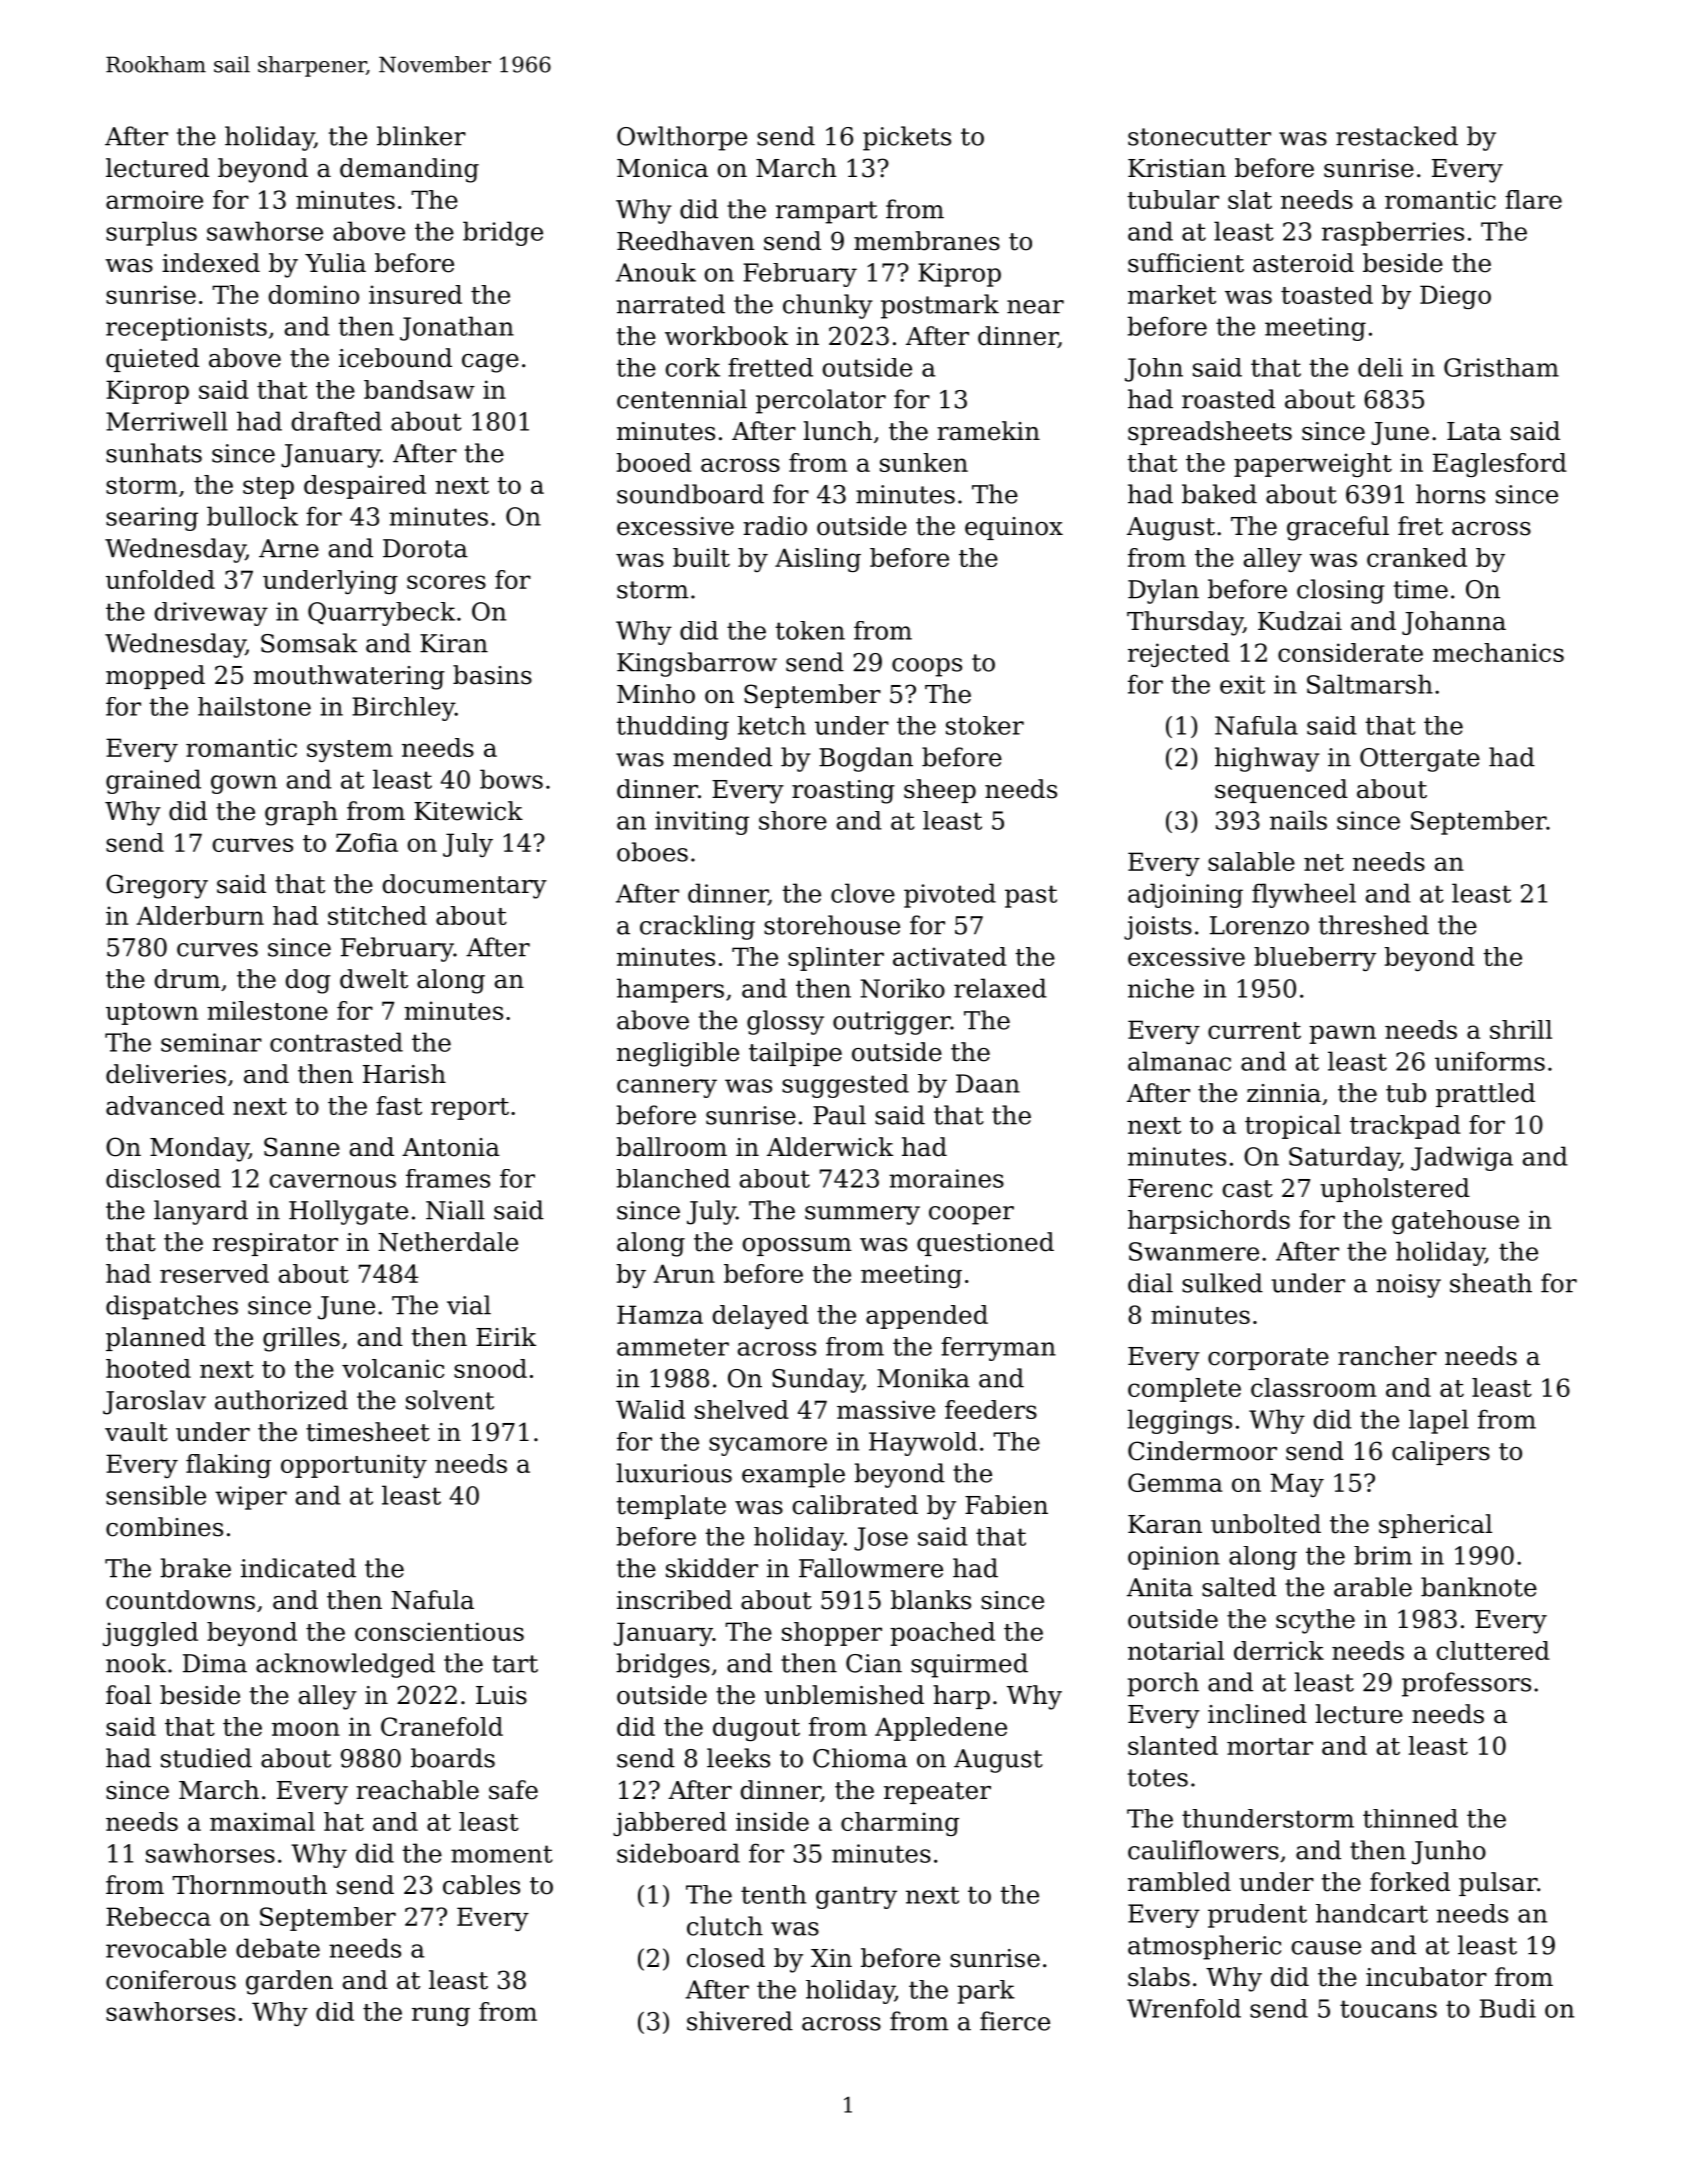 Image resolution: width=1683 pixels, height=2178 pixels. What do you see at coordinates (946, 1178) in the screenshot?
I see `moraines` at bounding box center [946, 1178].
